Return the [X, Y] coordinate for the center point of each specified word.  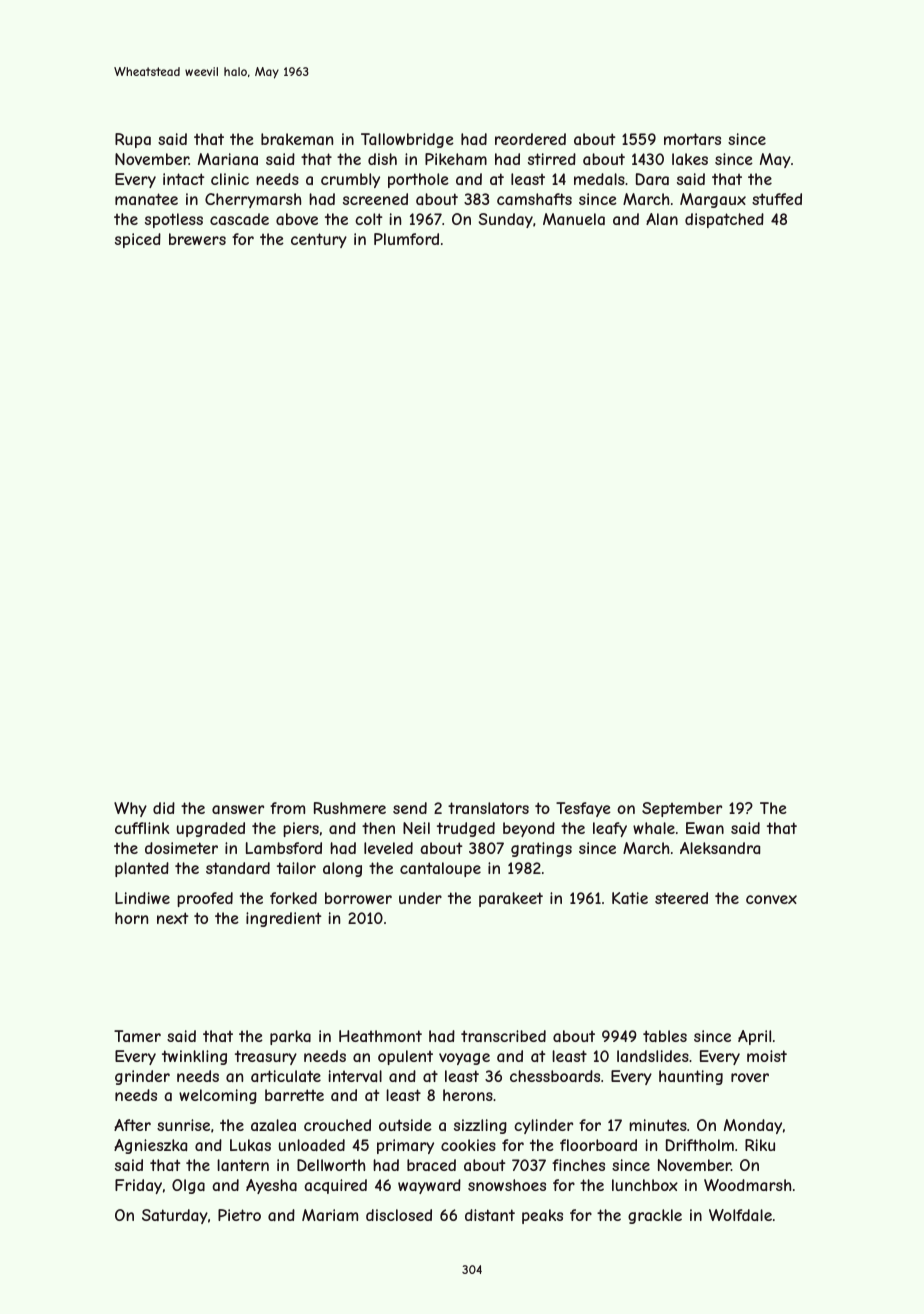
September [682, 809]
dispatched [724, 220]
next [173, 918]
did [164, 808]
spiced [138, 240]
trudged [466, 829]
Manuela [574, 219]
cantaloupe [440, 869]
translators [488, 808]
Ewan [705, 828]
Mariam [330, 1215]
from [287, 808]
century [319, 240]
